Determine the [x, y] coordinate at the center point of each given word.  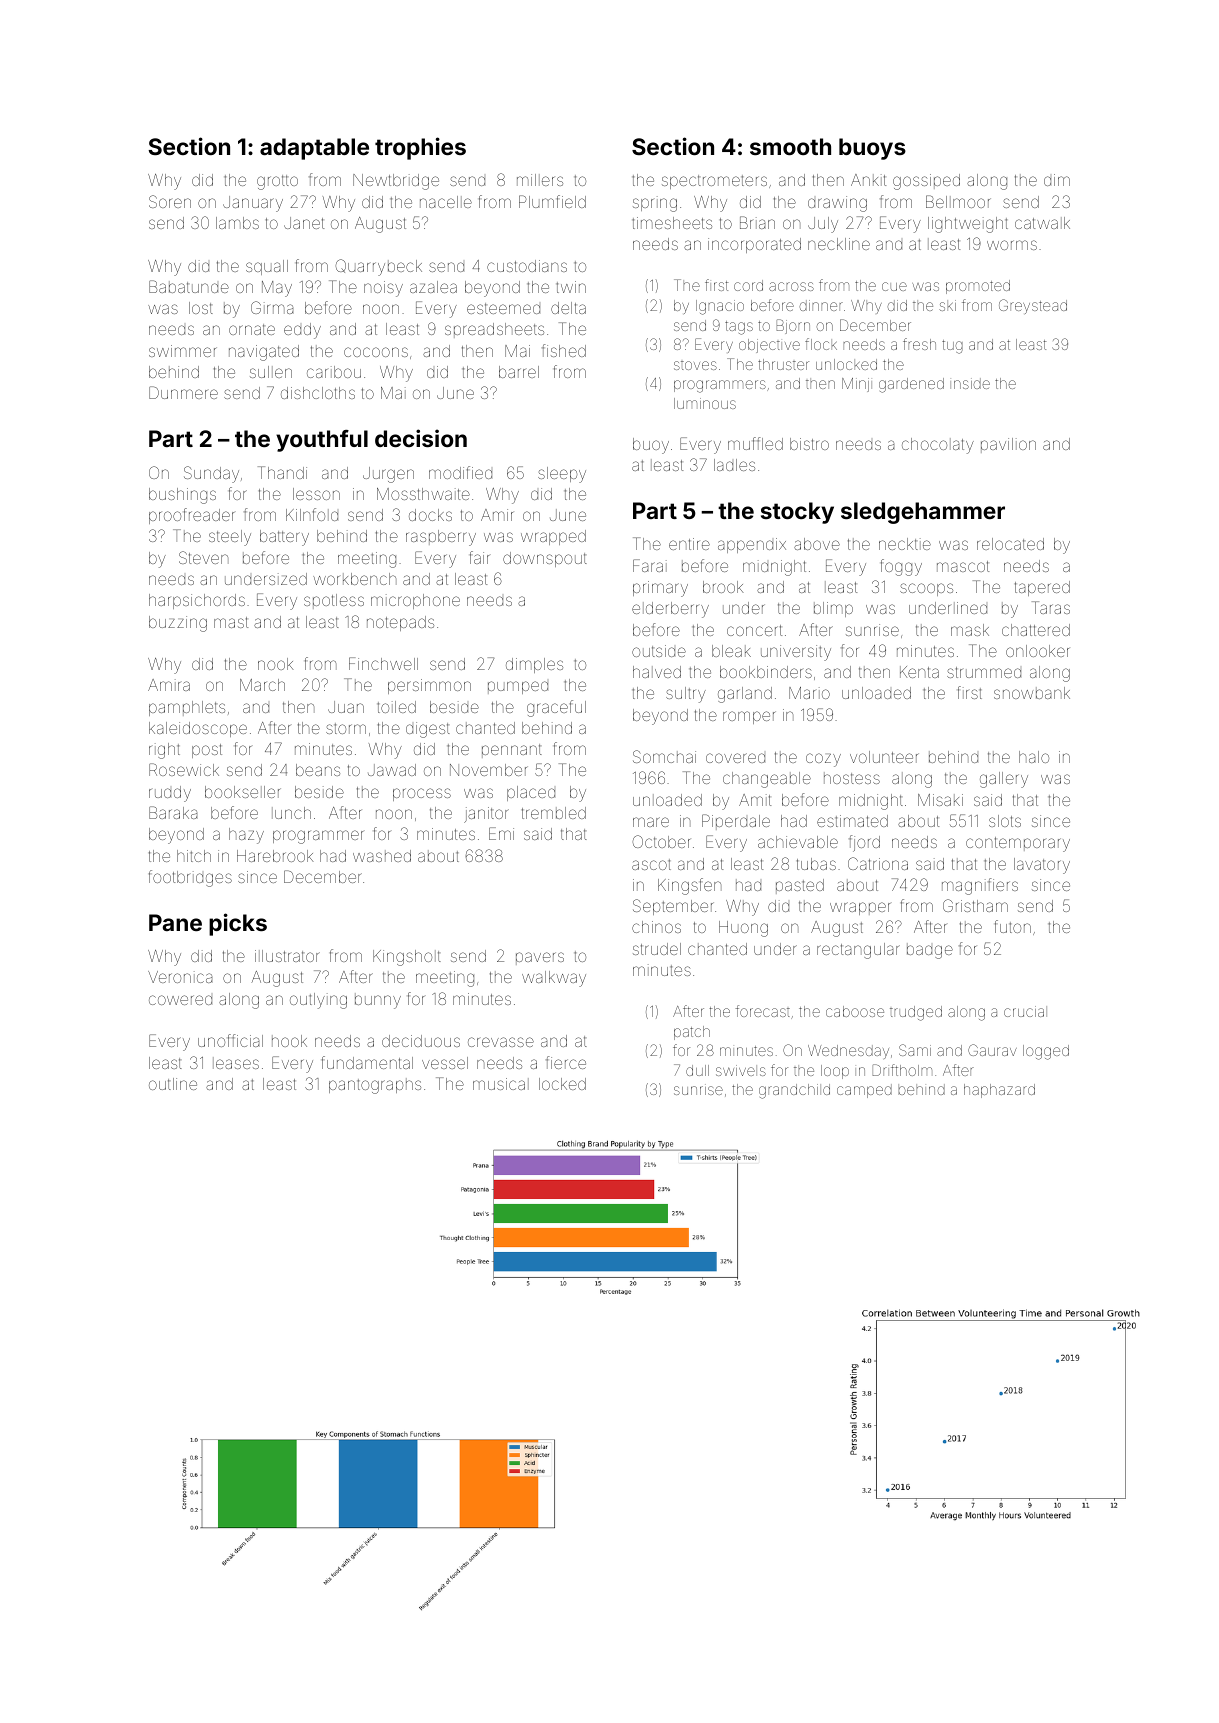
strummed [984, 672]
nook [276, 664]
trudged [916, 1013]
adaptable [314, 149]
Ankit [868, 180]
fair [480, 557]
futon [1013, 926]
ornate [252, 329]
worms [1012, 245]
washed [382, 856]
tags [739, 328]
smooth [790, 146]
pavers [540, 958]
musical [501, 1084]
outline [173, 1084]
